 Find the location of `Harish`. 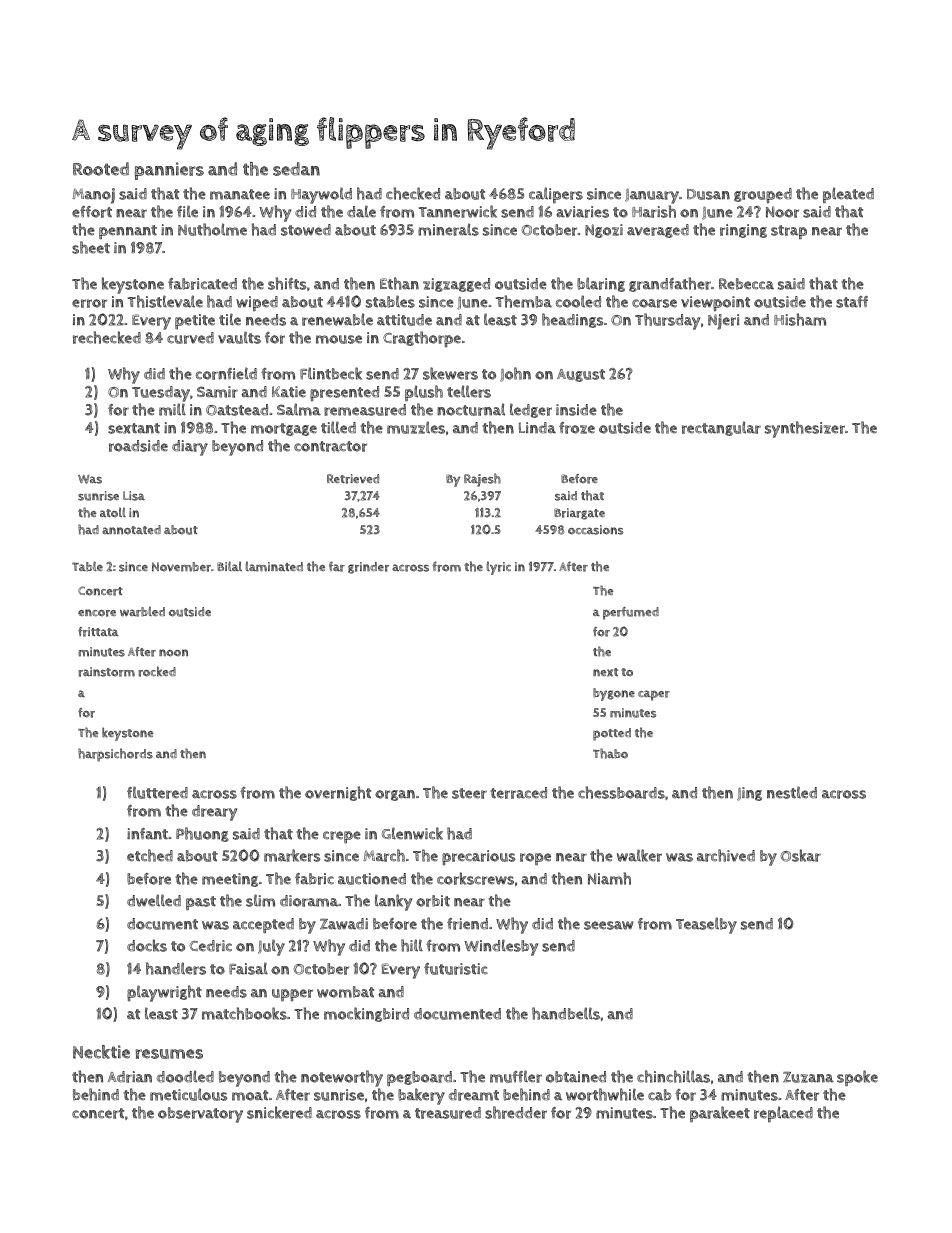

Harish is located at coordinates (654, 211).
